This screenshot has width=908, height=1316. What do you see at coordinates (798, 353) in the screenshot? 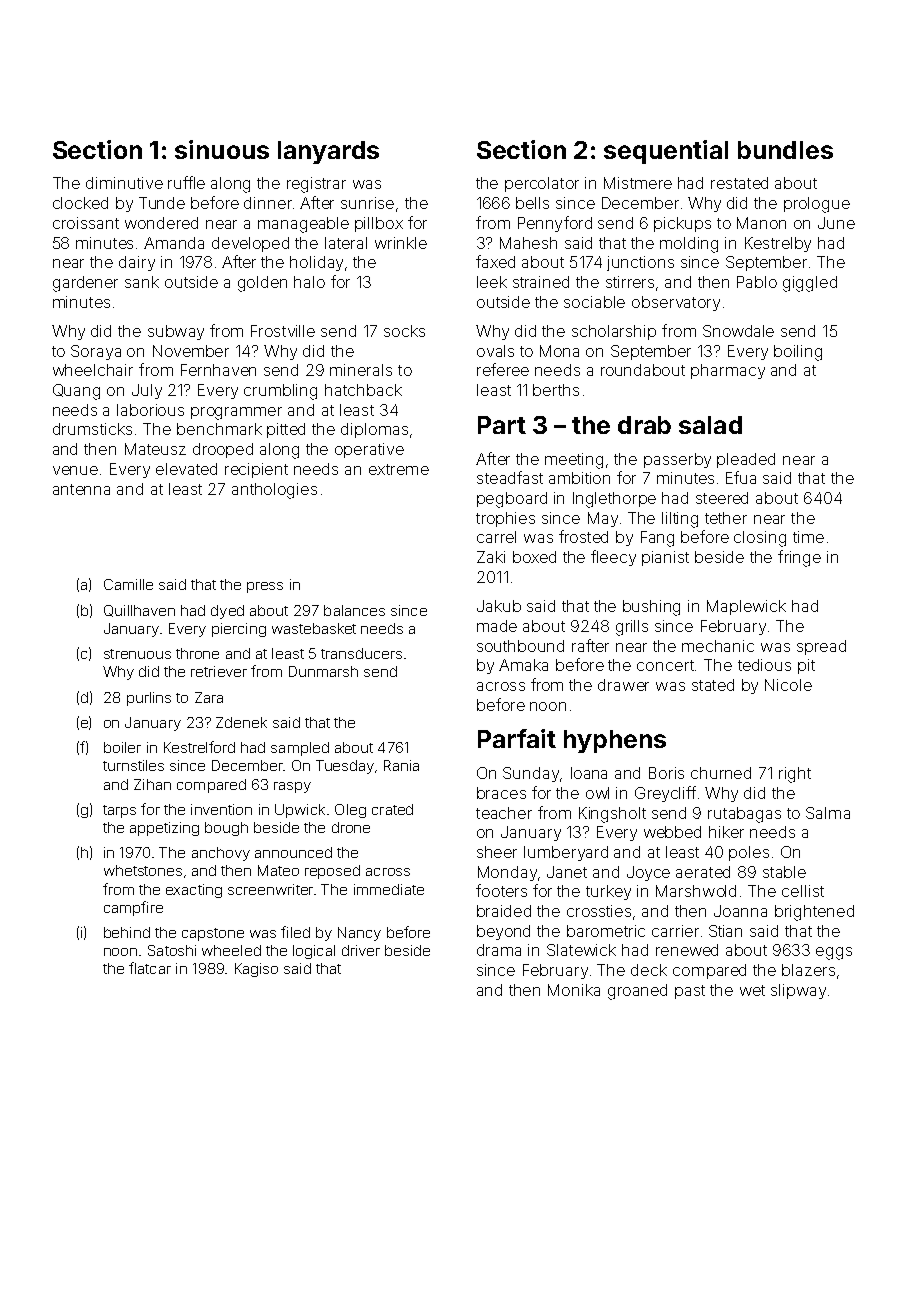
I see `boiling` at bounding box center [798, 353].
